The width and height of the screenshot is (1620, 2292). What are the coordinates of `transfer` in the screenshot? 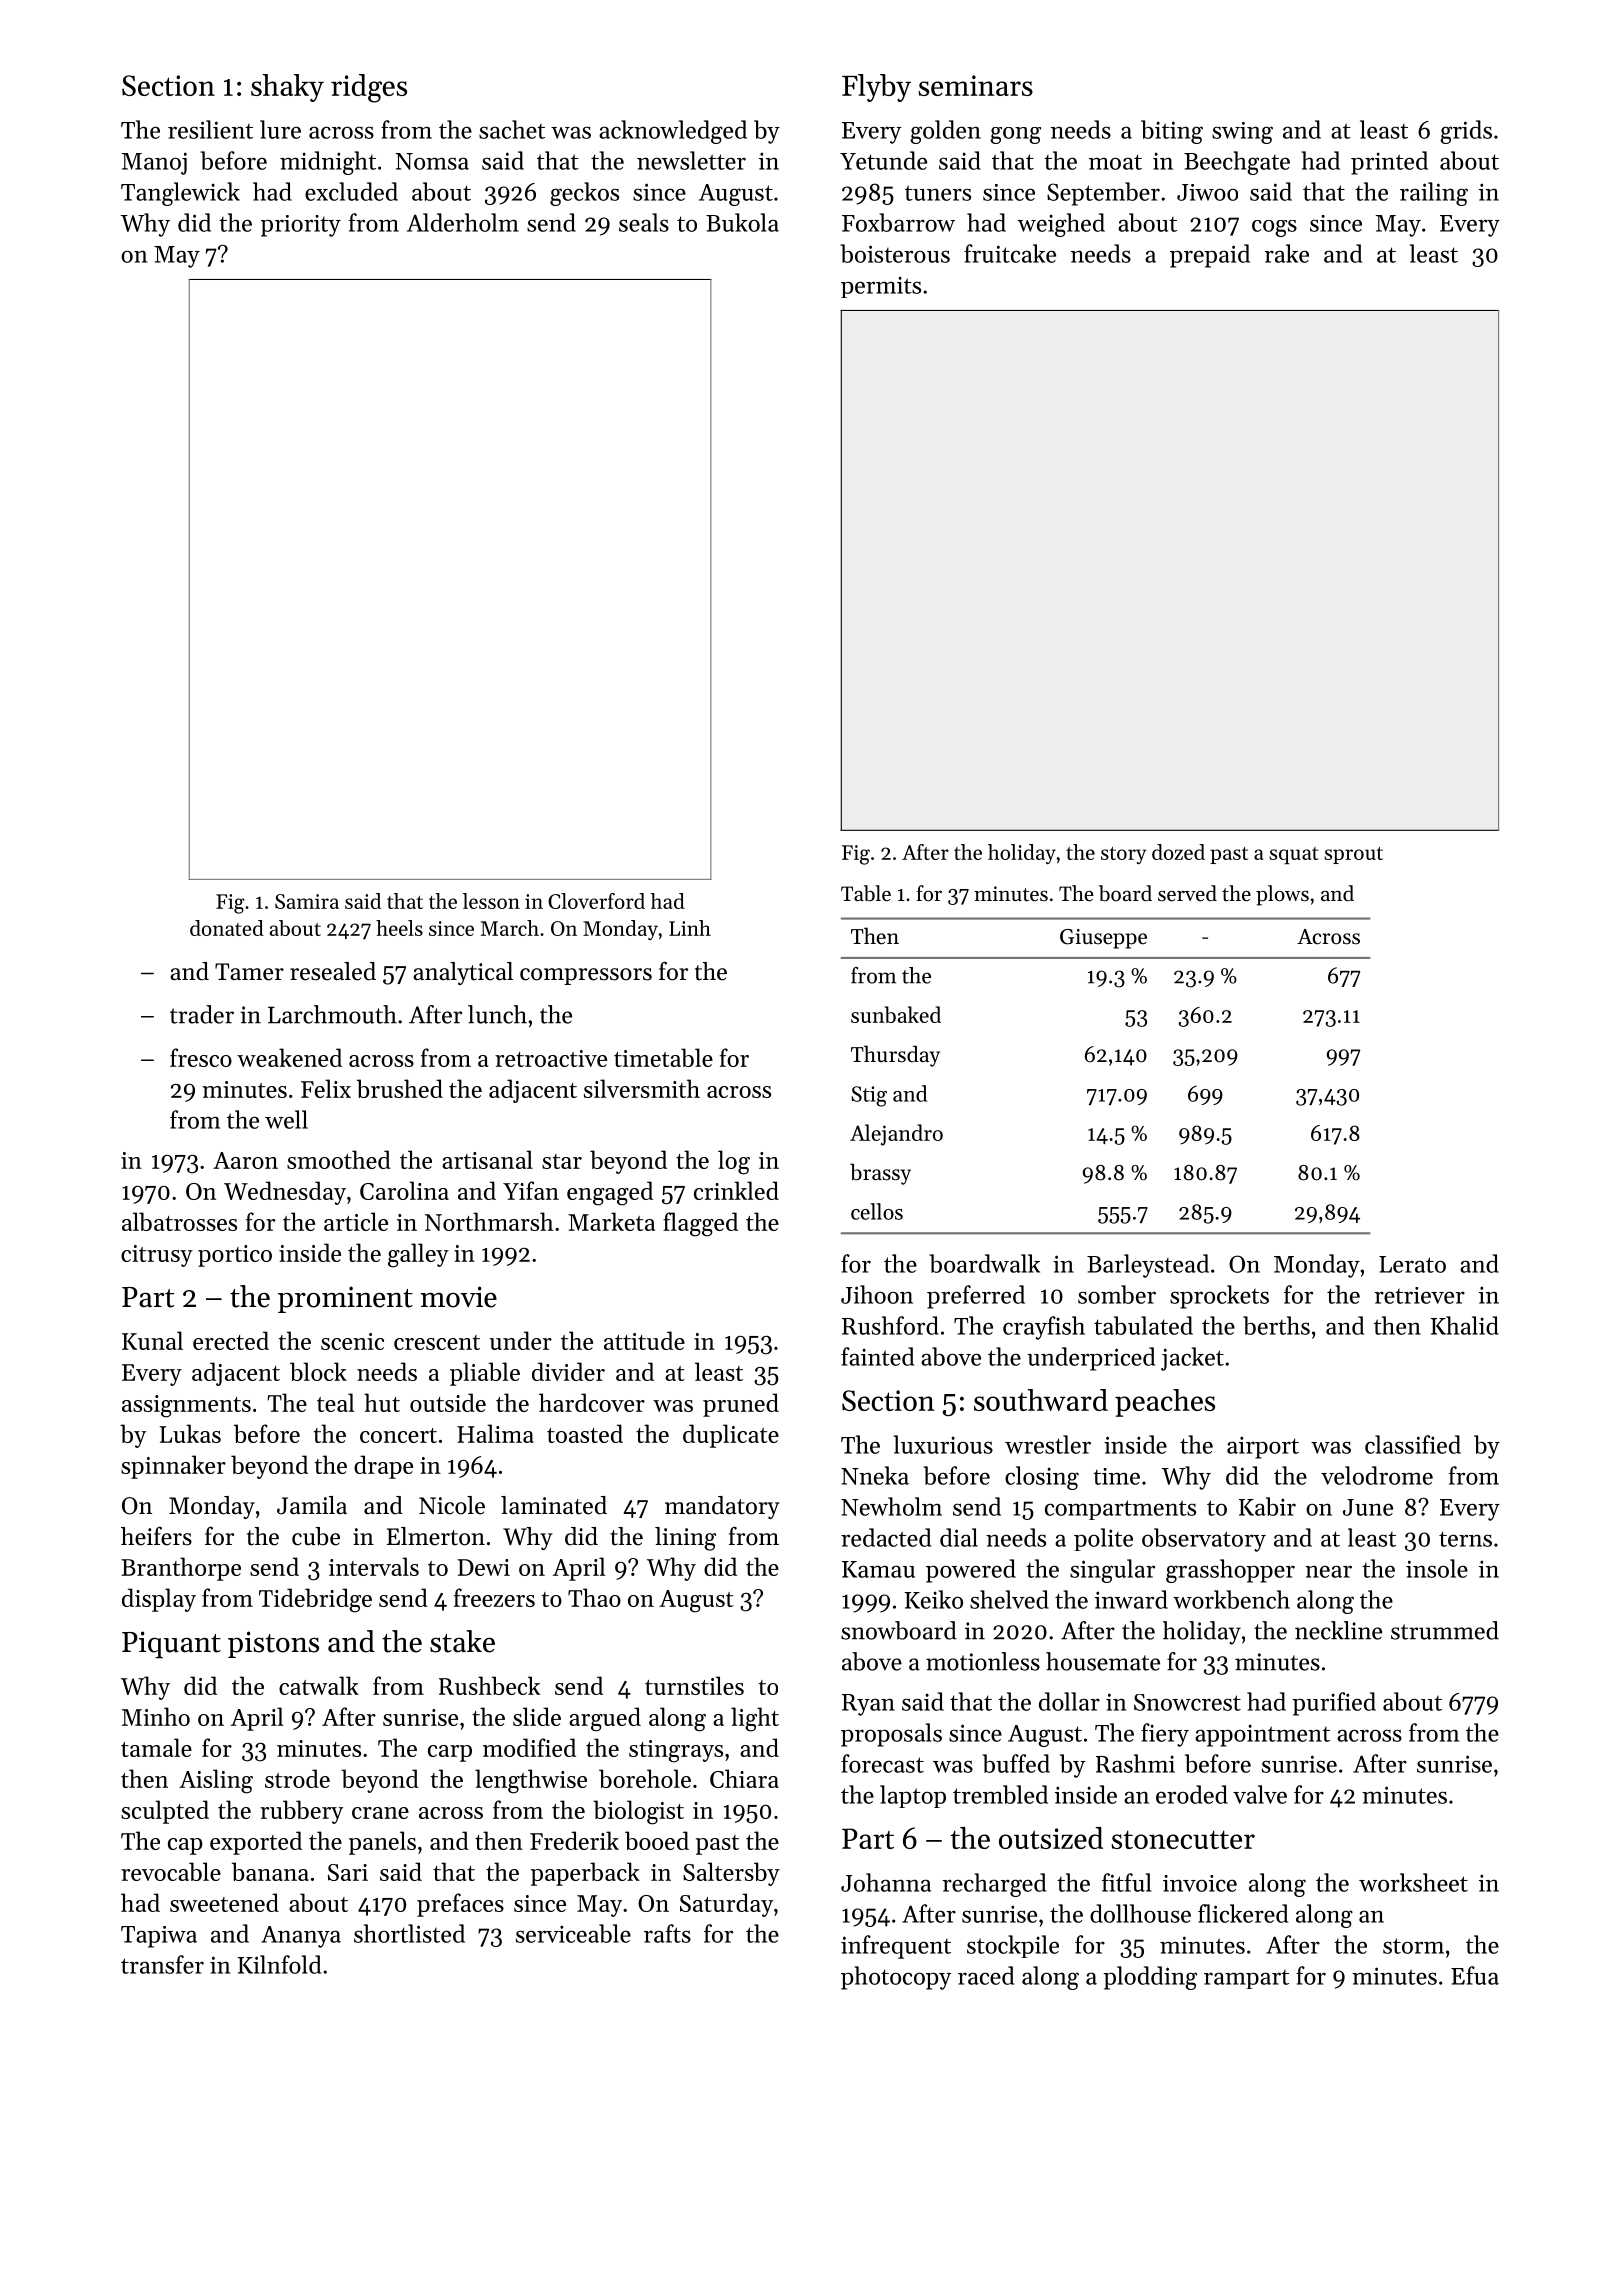 It's located at (162, 1964).
